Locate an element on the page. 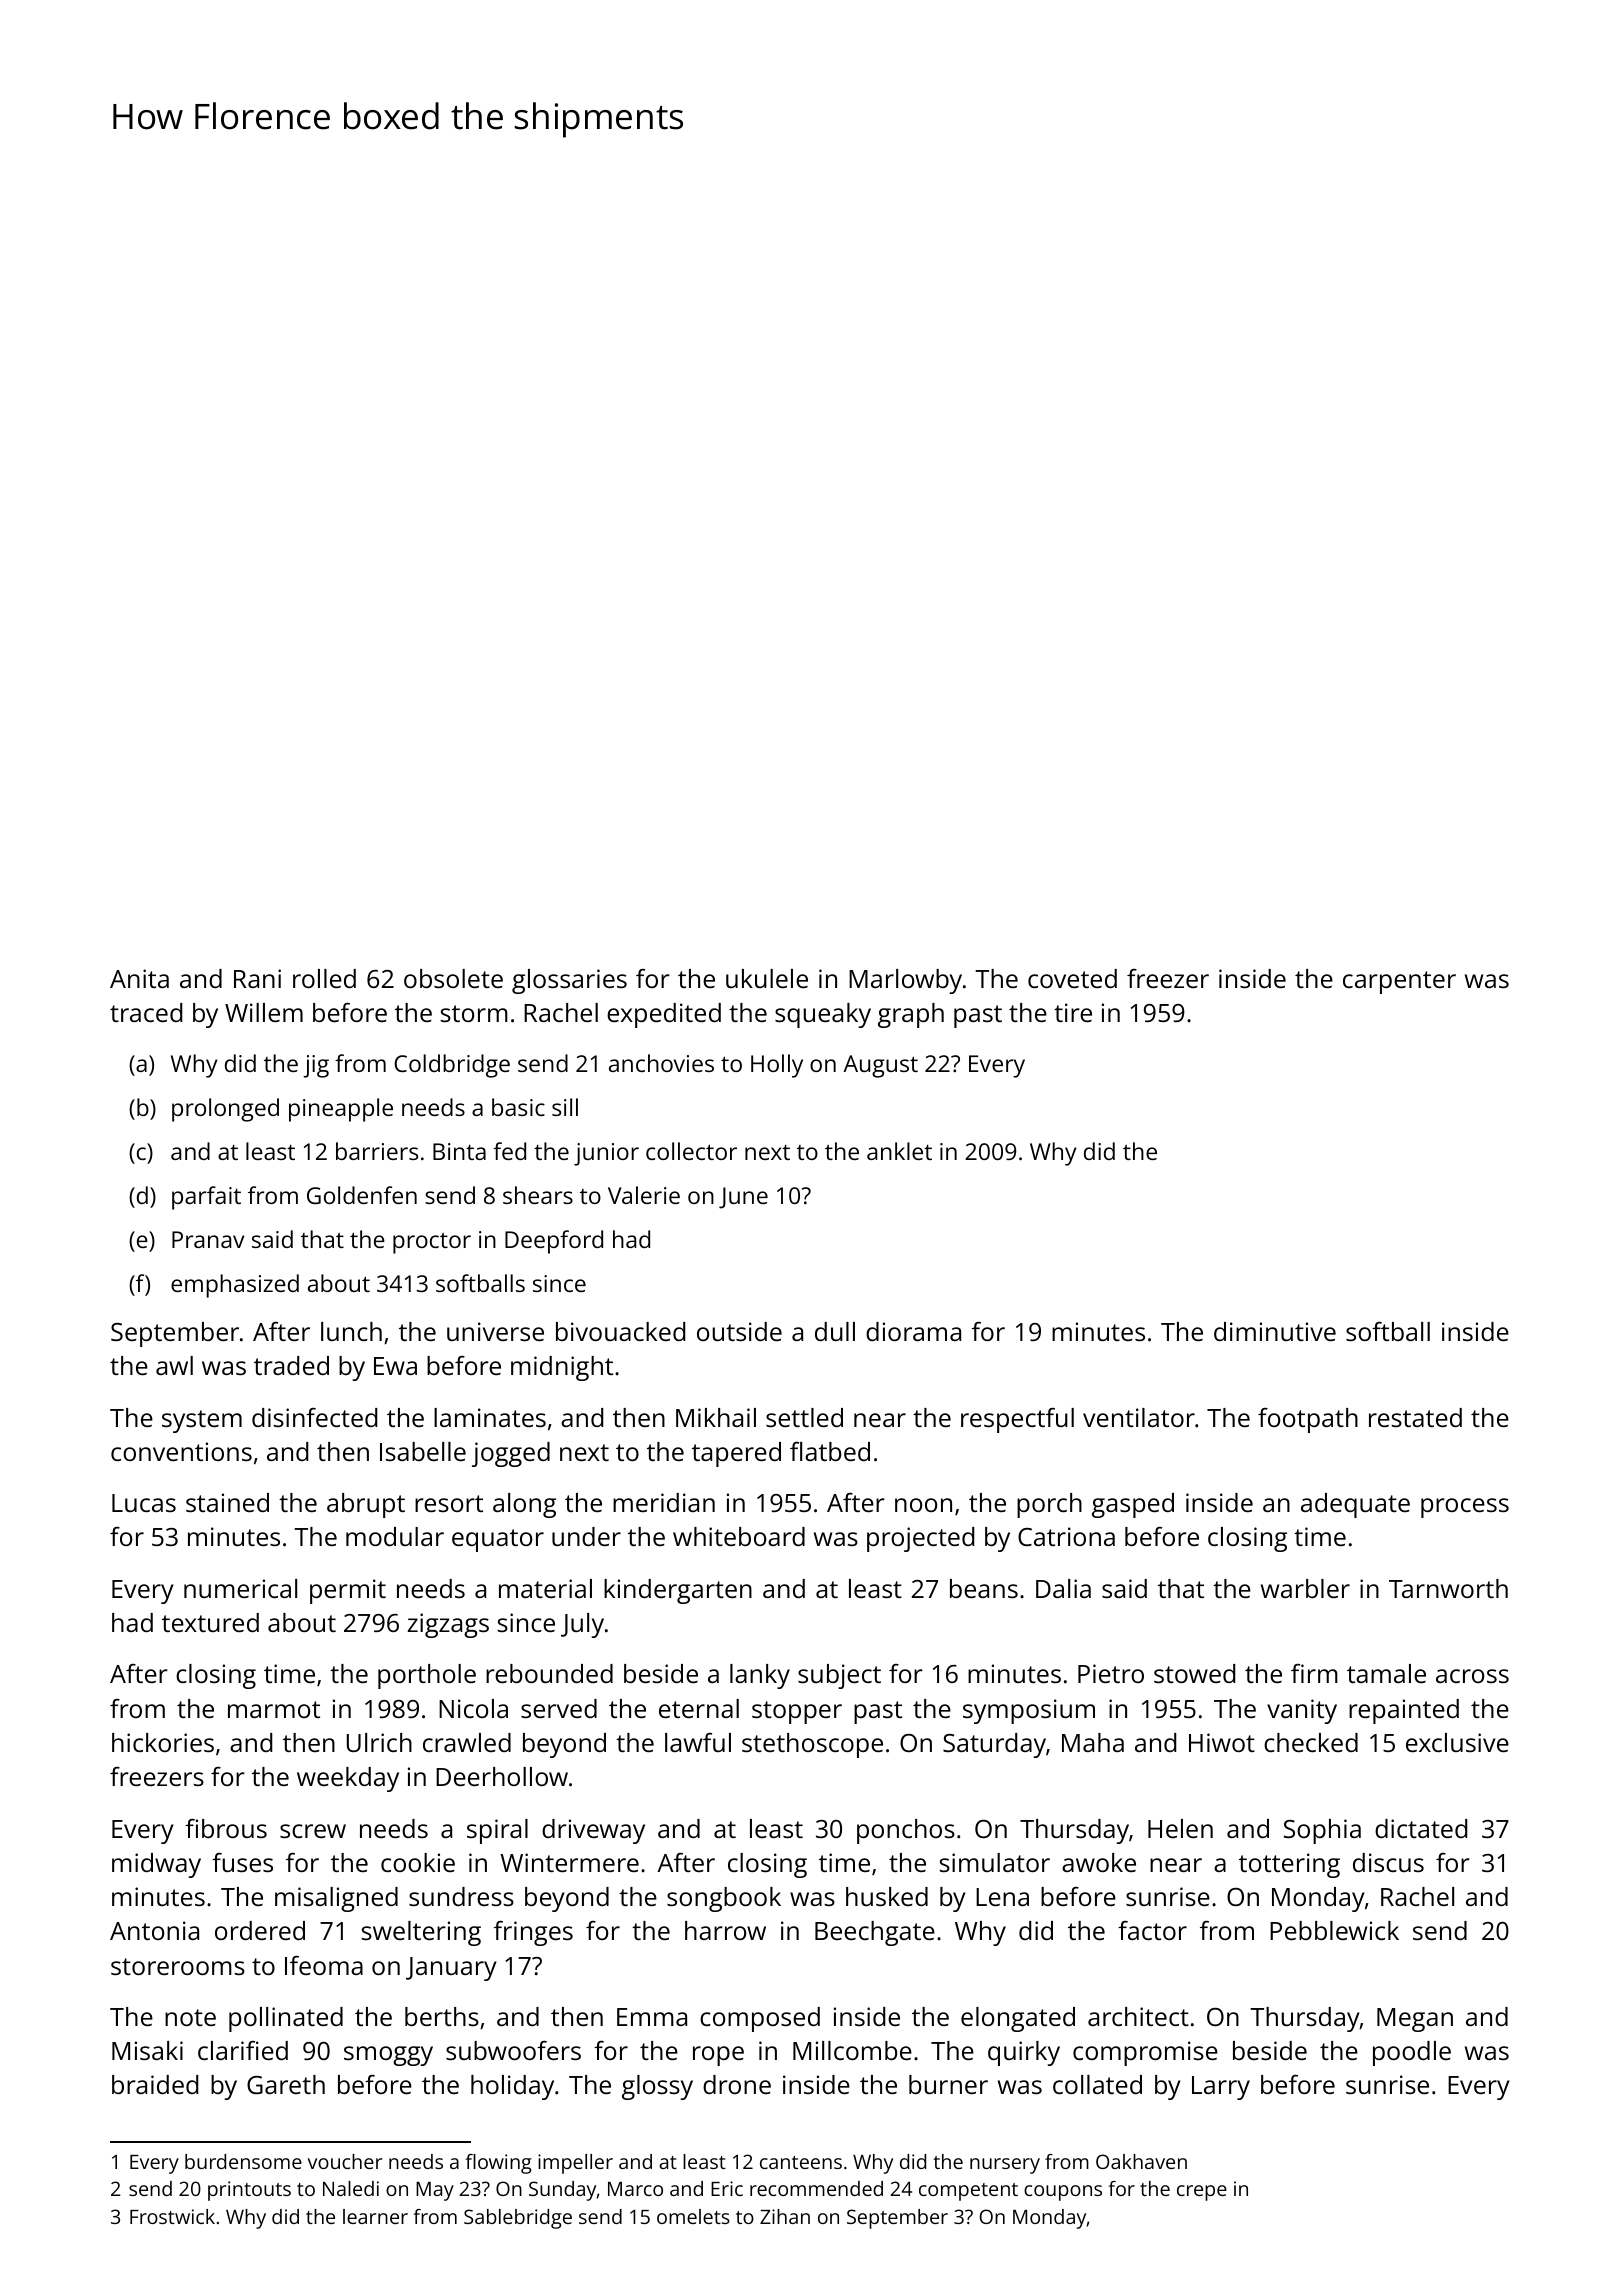 The width and height of the image is (1620, 2292). Tarnworth is located at coordinates (1448, 1588).
